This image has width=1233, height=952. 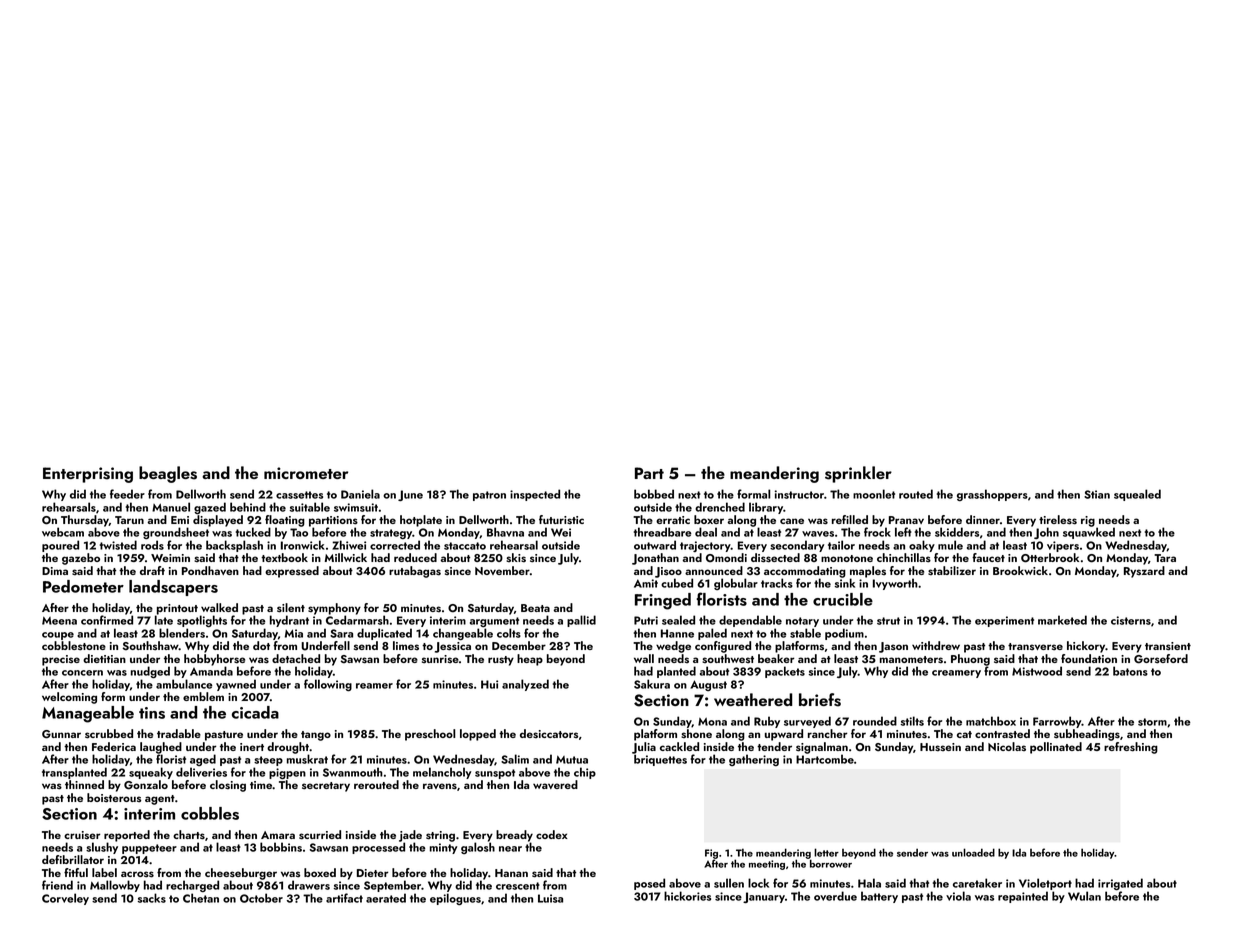 What do you see at coordinates (410, 495) in the image?
I see `June` at bounding box center [410, 495].
